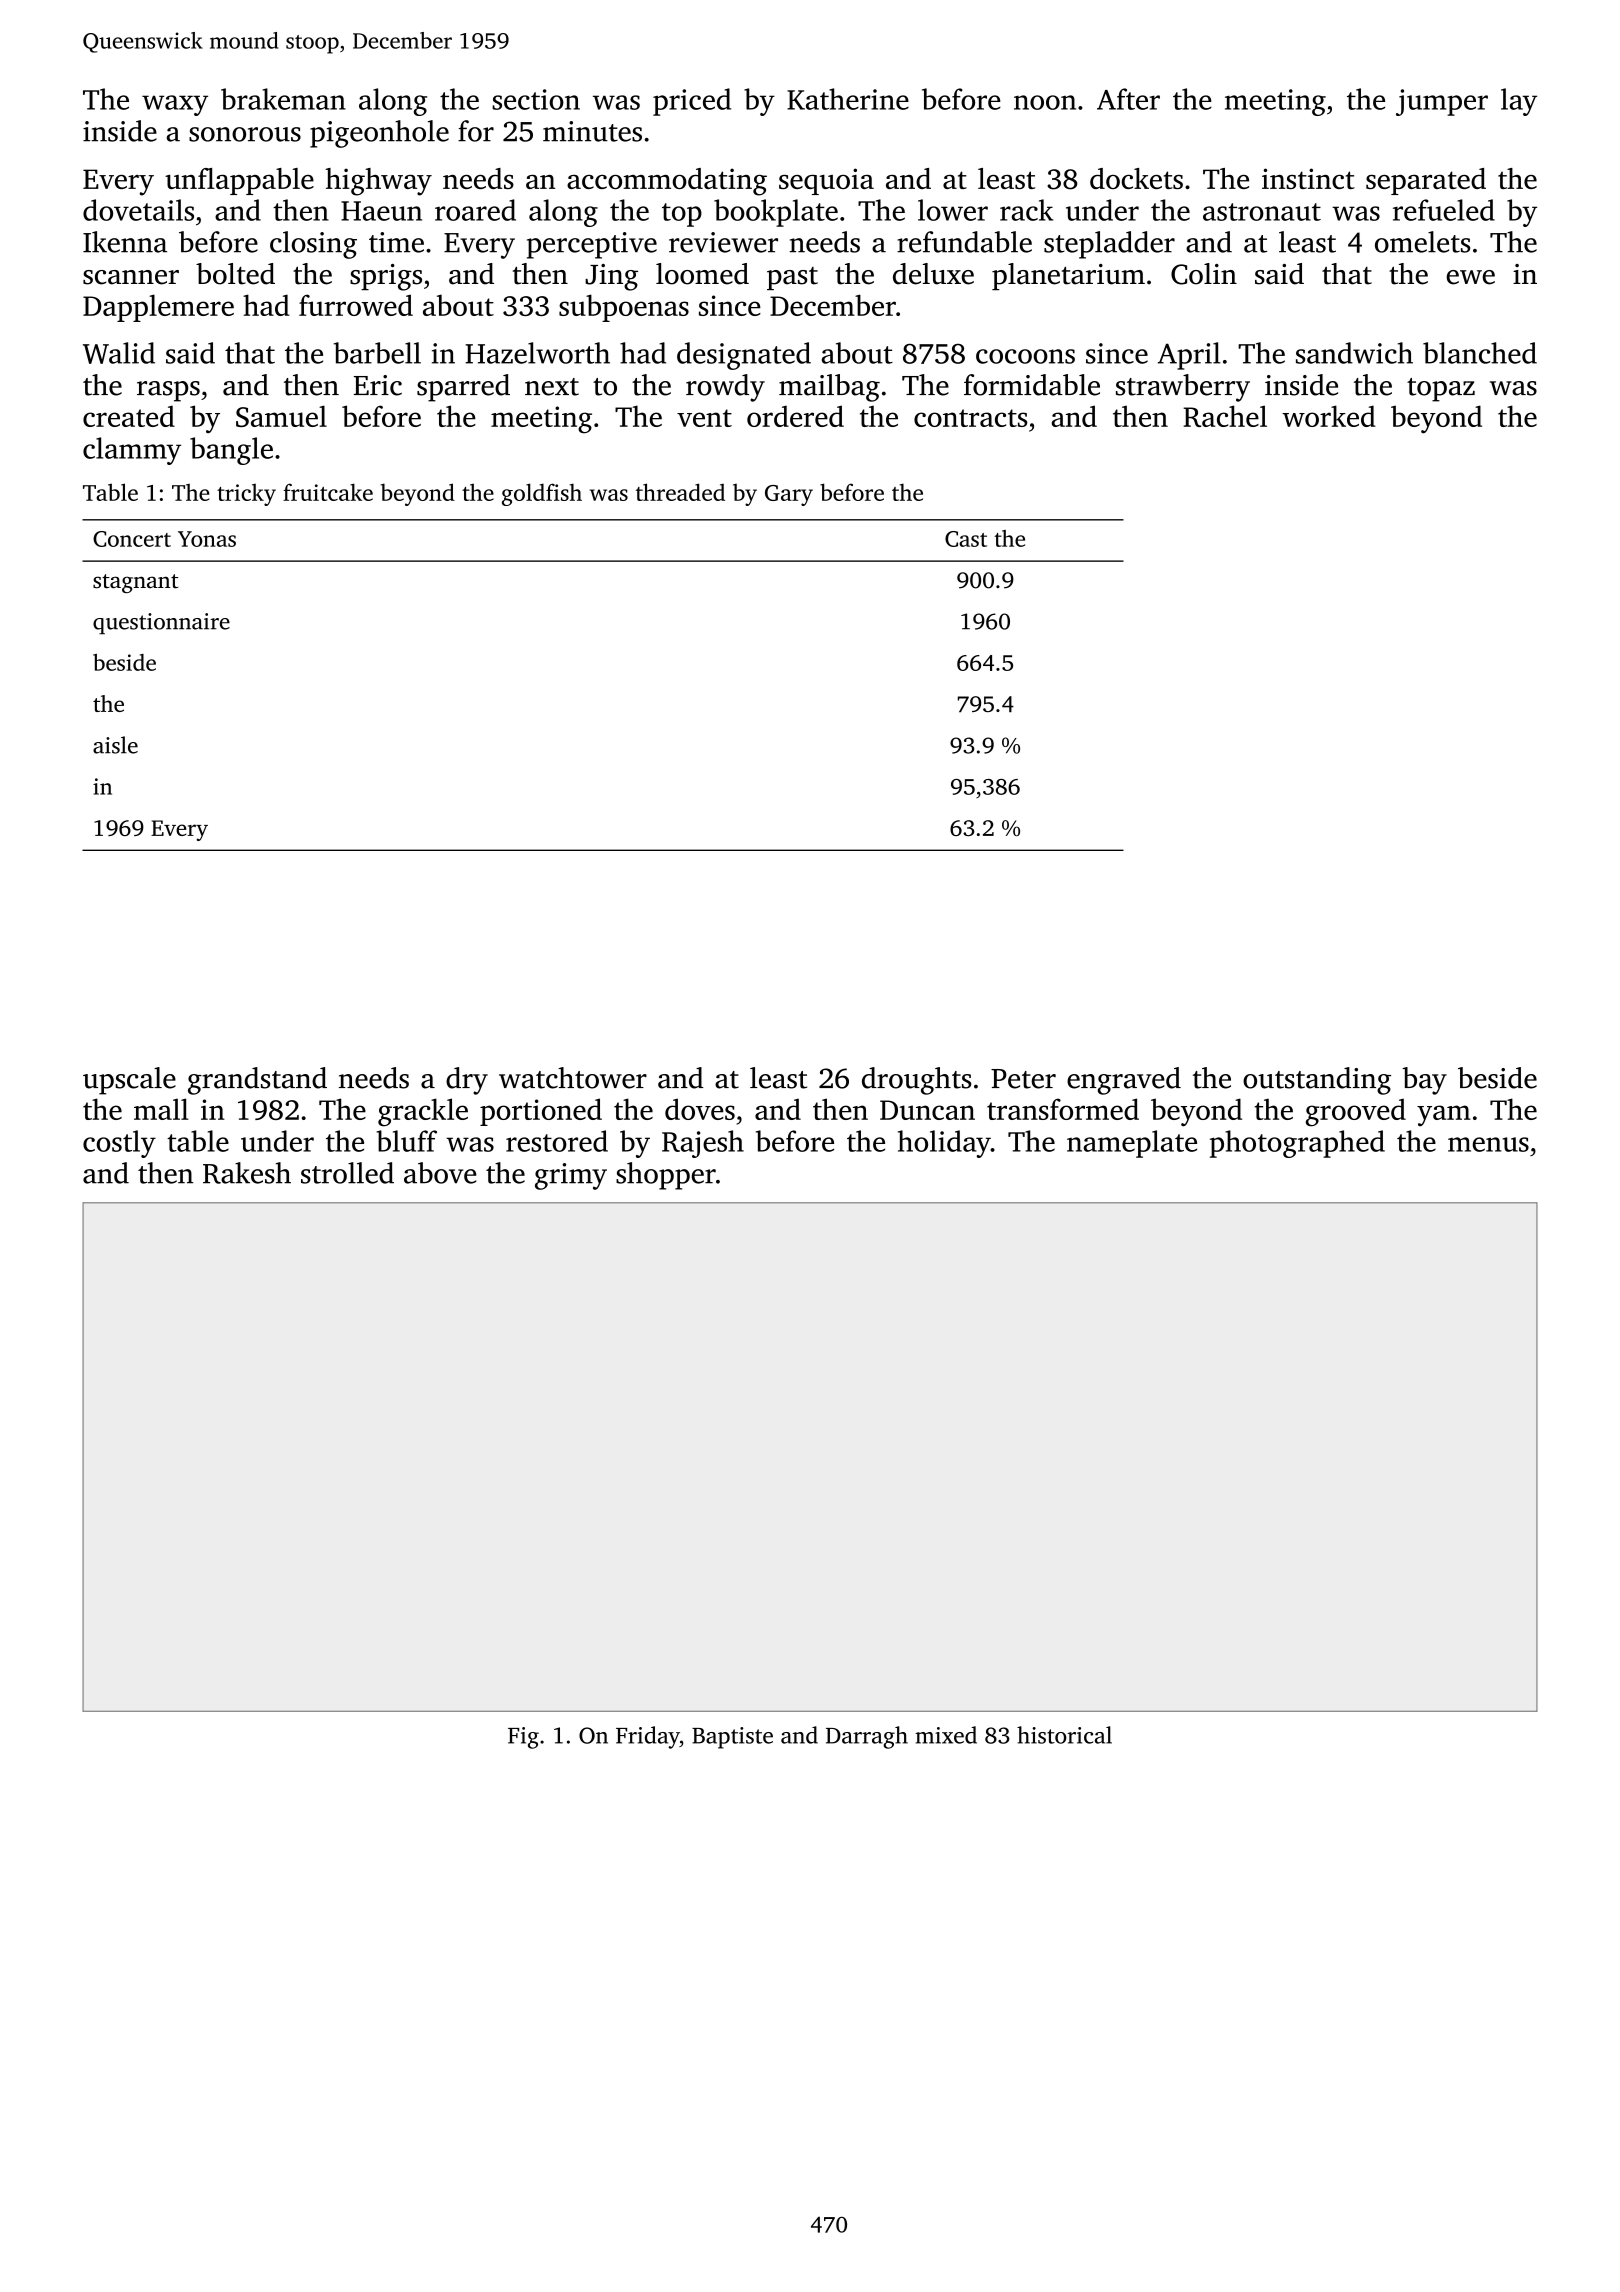  Describe the element at coordinates (161, 1109) in the screenshot. I see `mall` at that location.
